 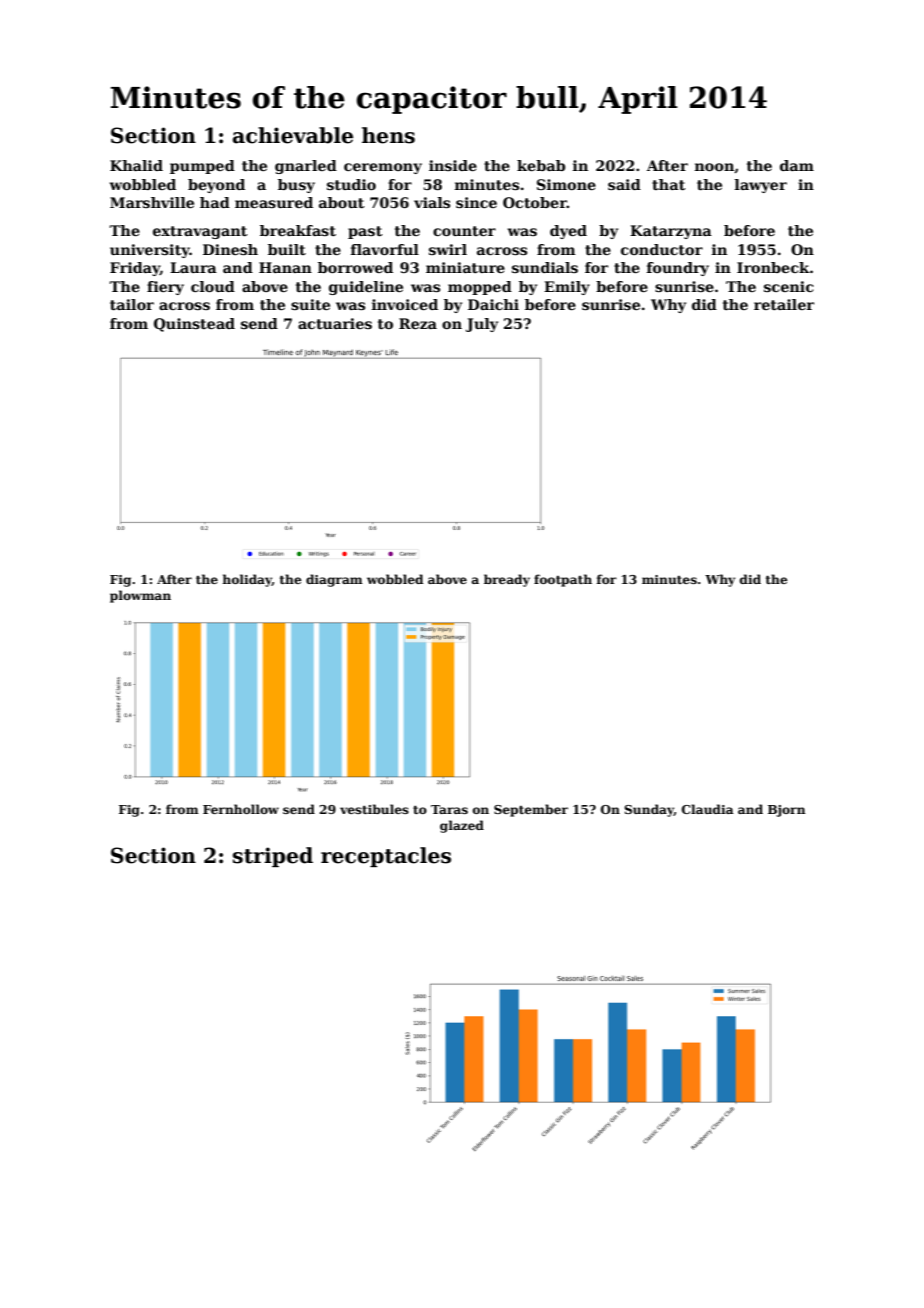 What do you see at coordinates (462, 826) in the image?
I see `glazed` at bounding box center [462, 826].
